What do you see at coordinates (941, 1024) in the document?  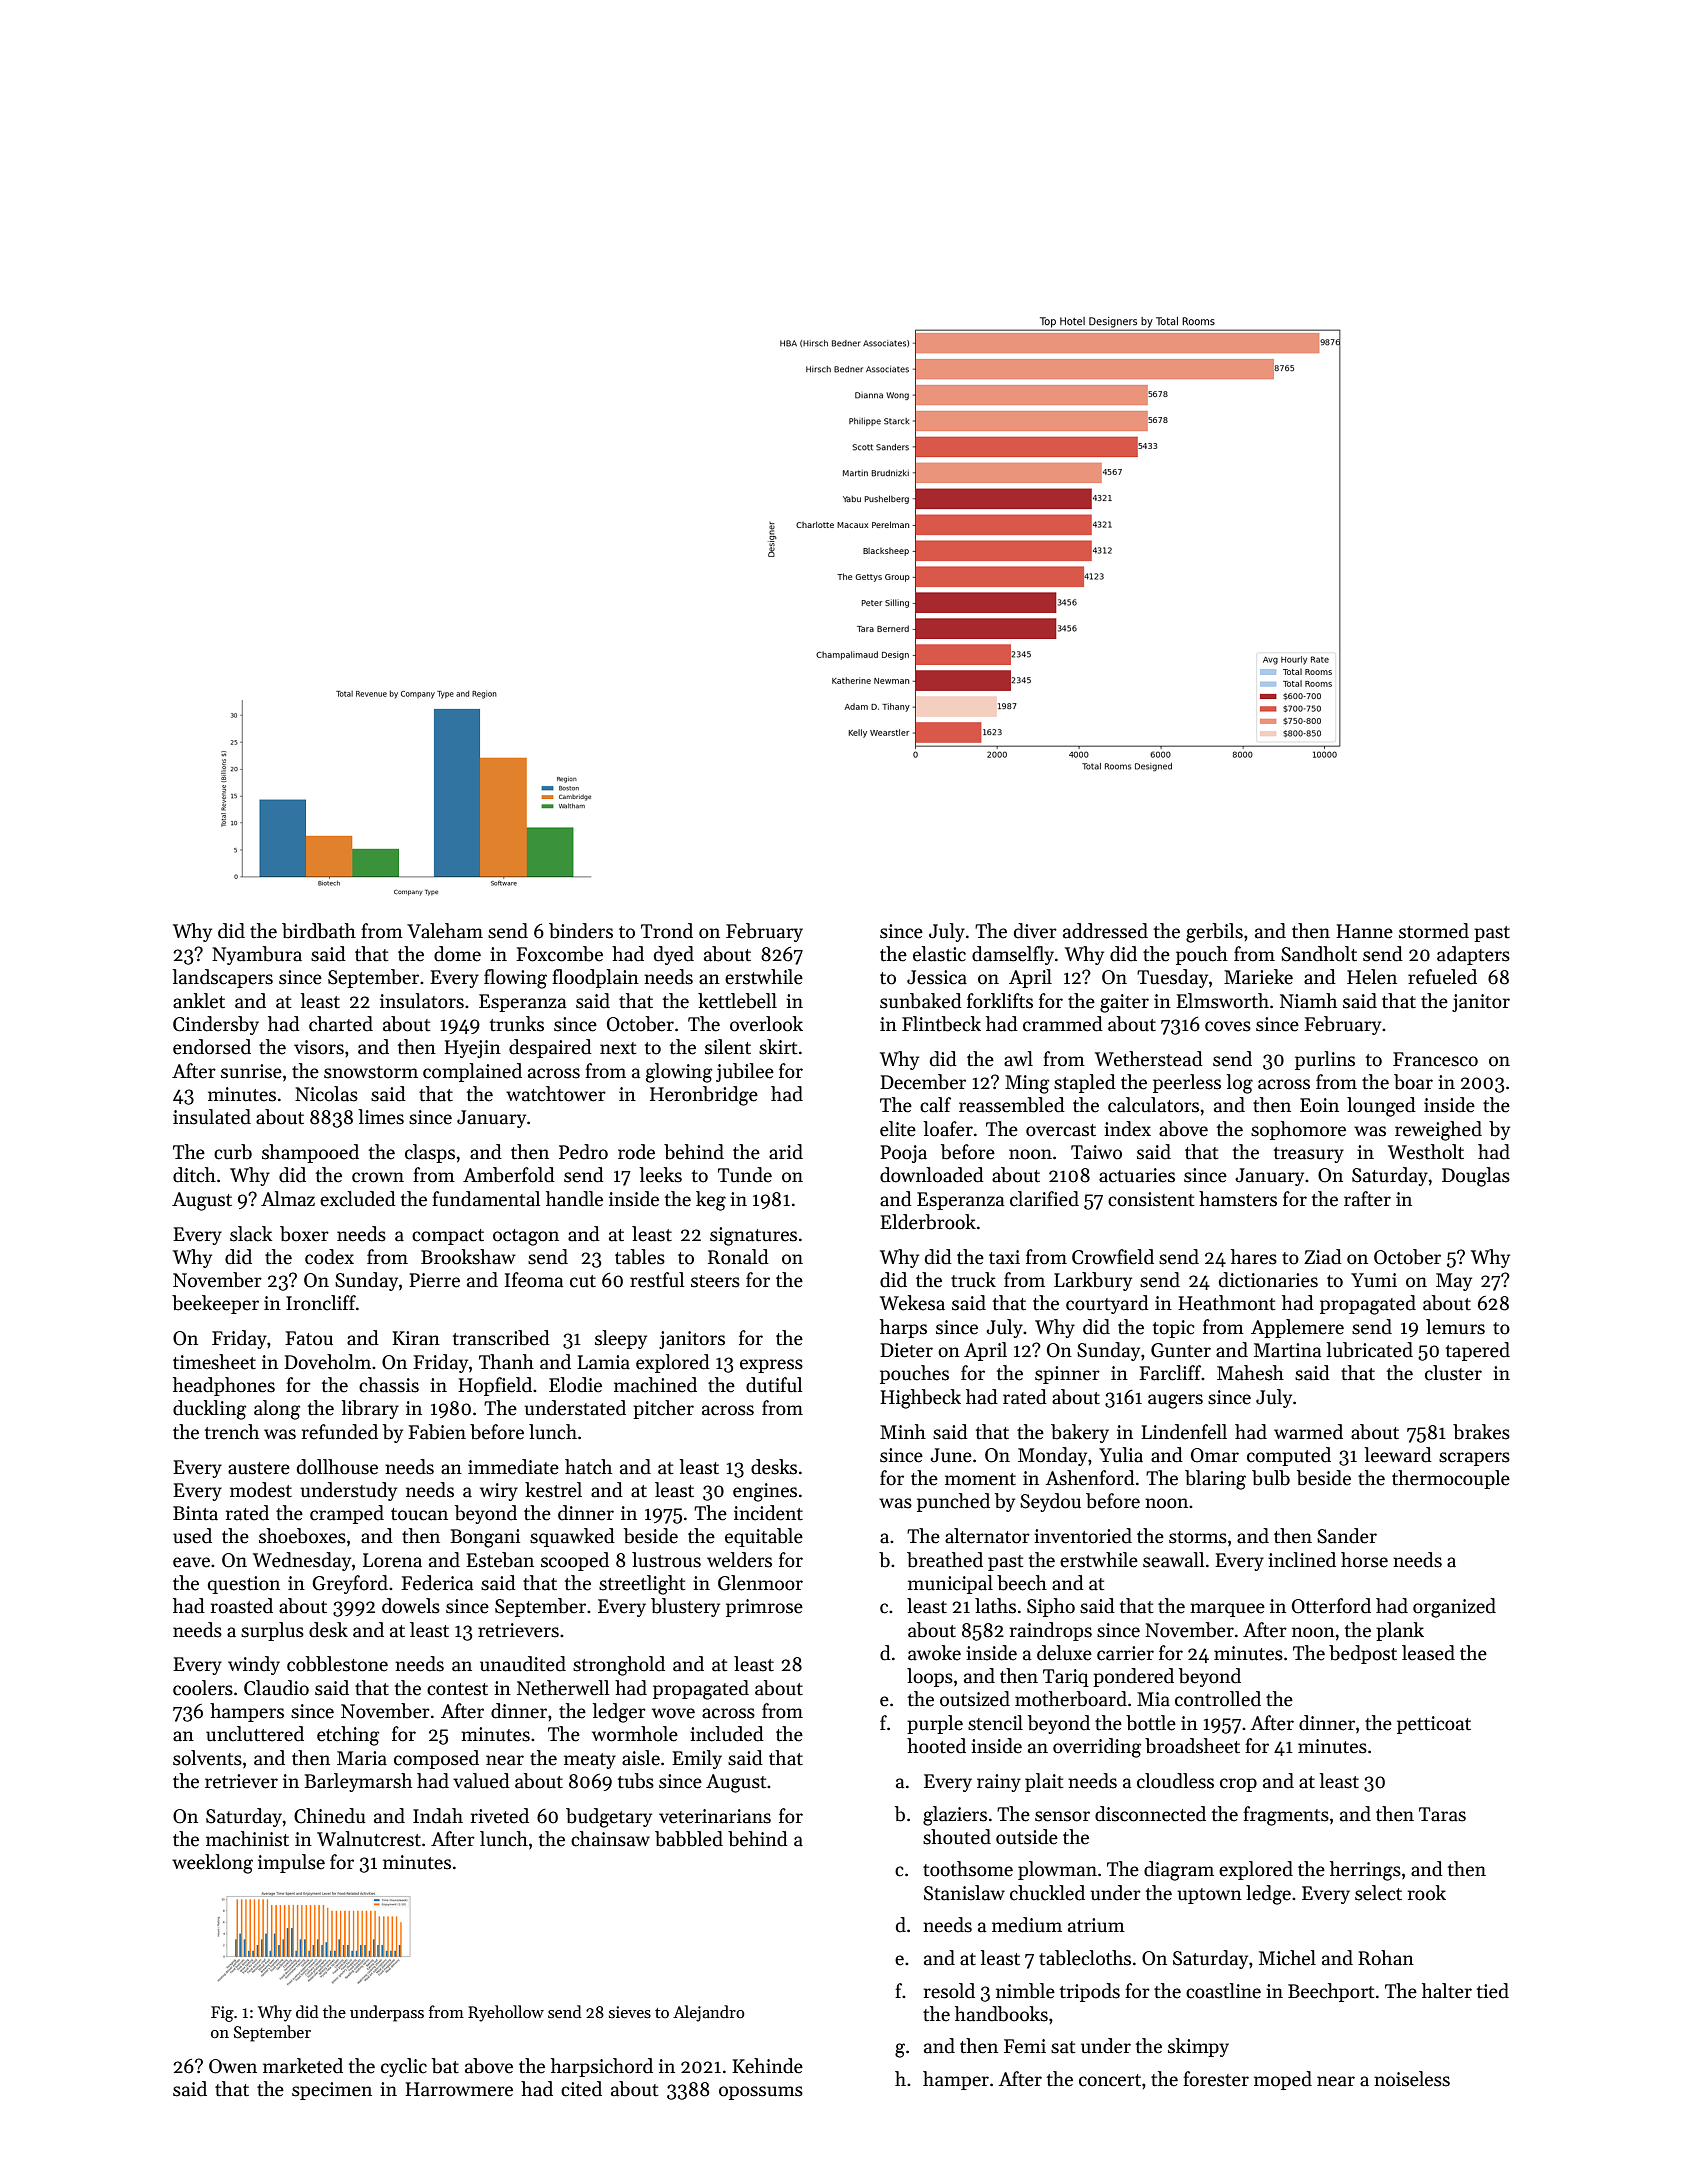 I see `Flintbeck` at bounding box center [941, 1024].
